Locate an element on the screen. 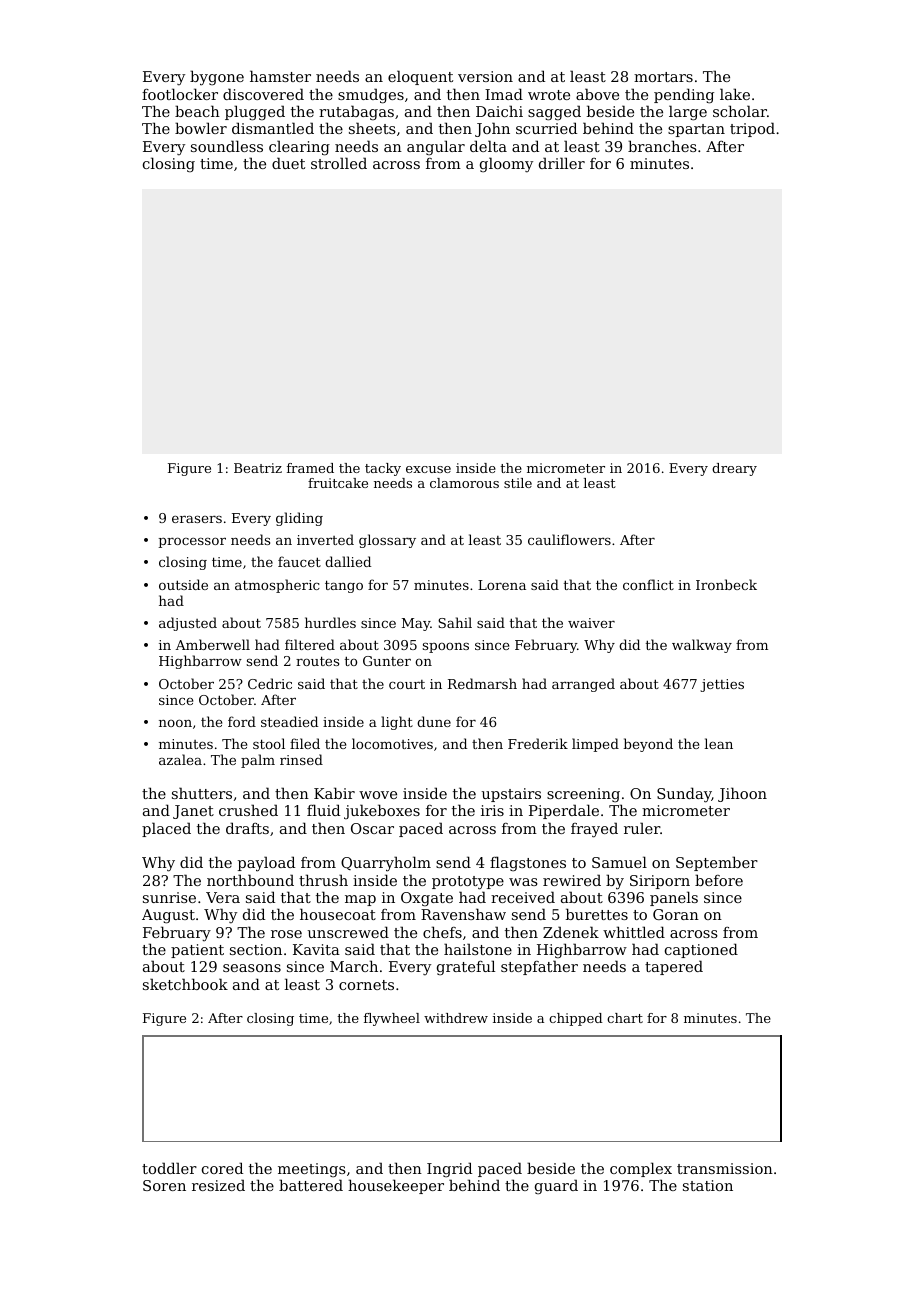 The height and width of the screenshot is (1314, 924). Redmarsh is located at coordinates (482, 683).
